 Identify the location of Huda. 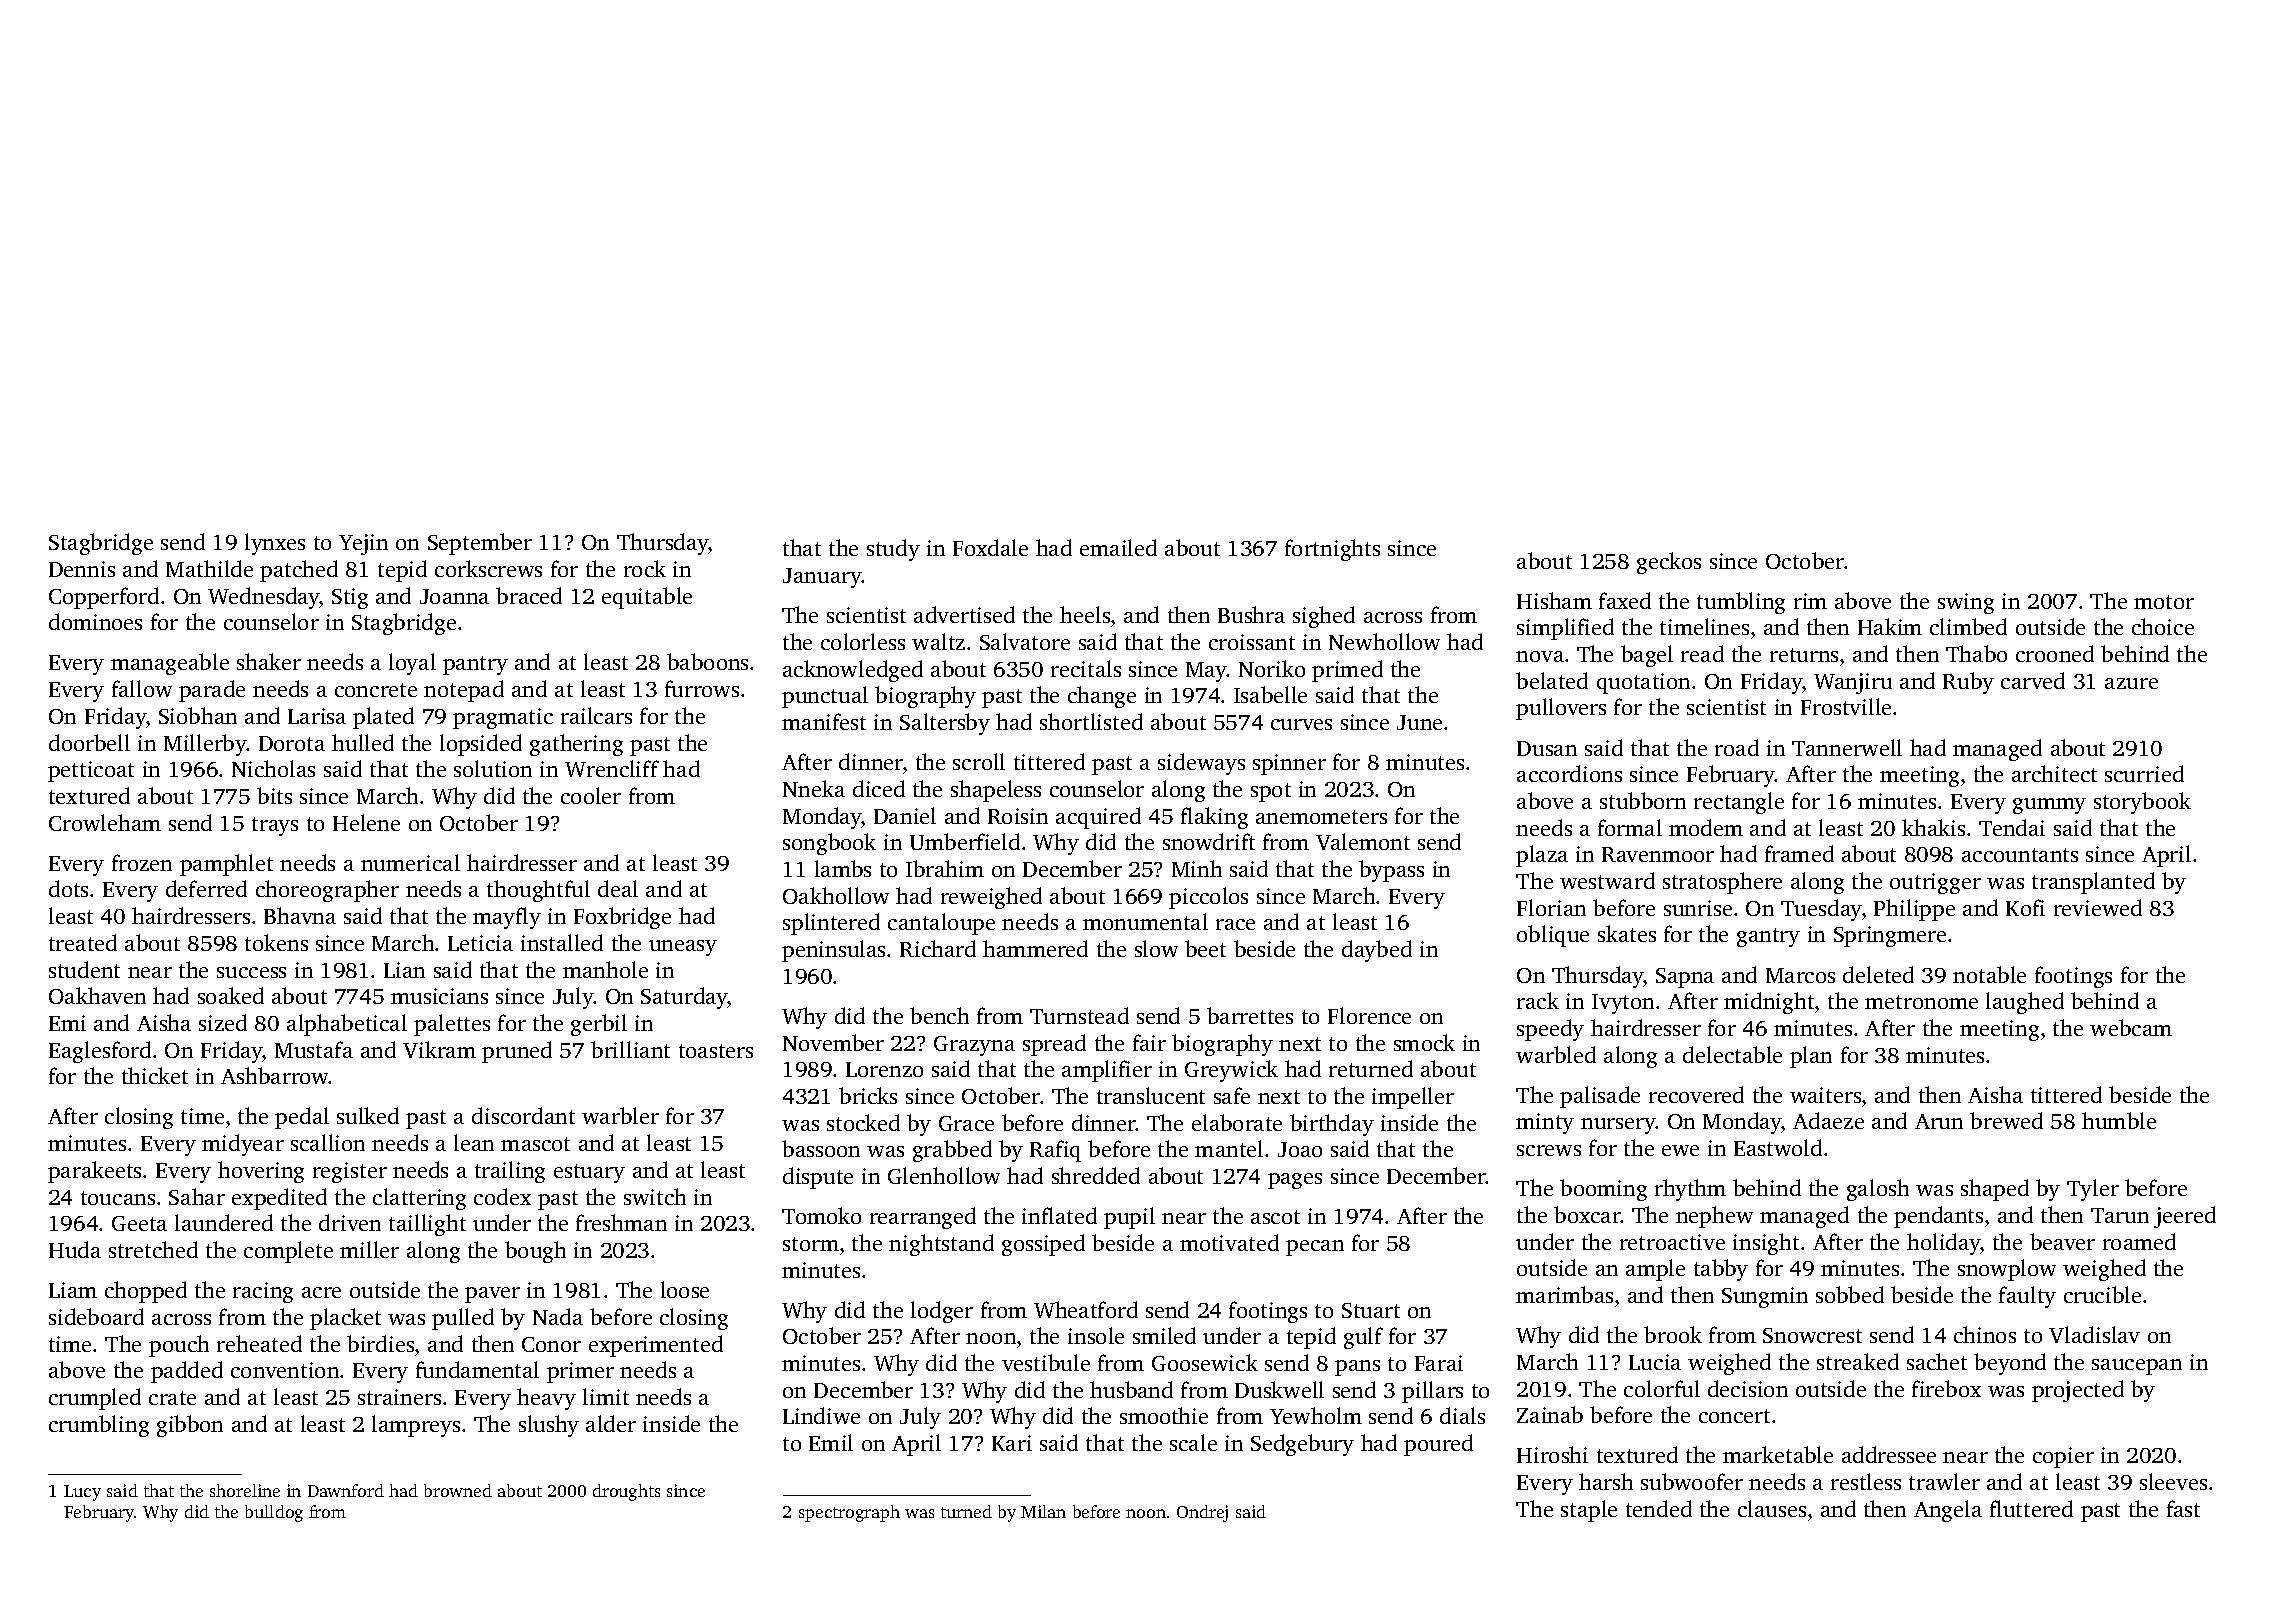
(75, 1249).
